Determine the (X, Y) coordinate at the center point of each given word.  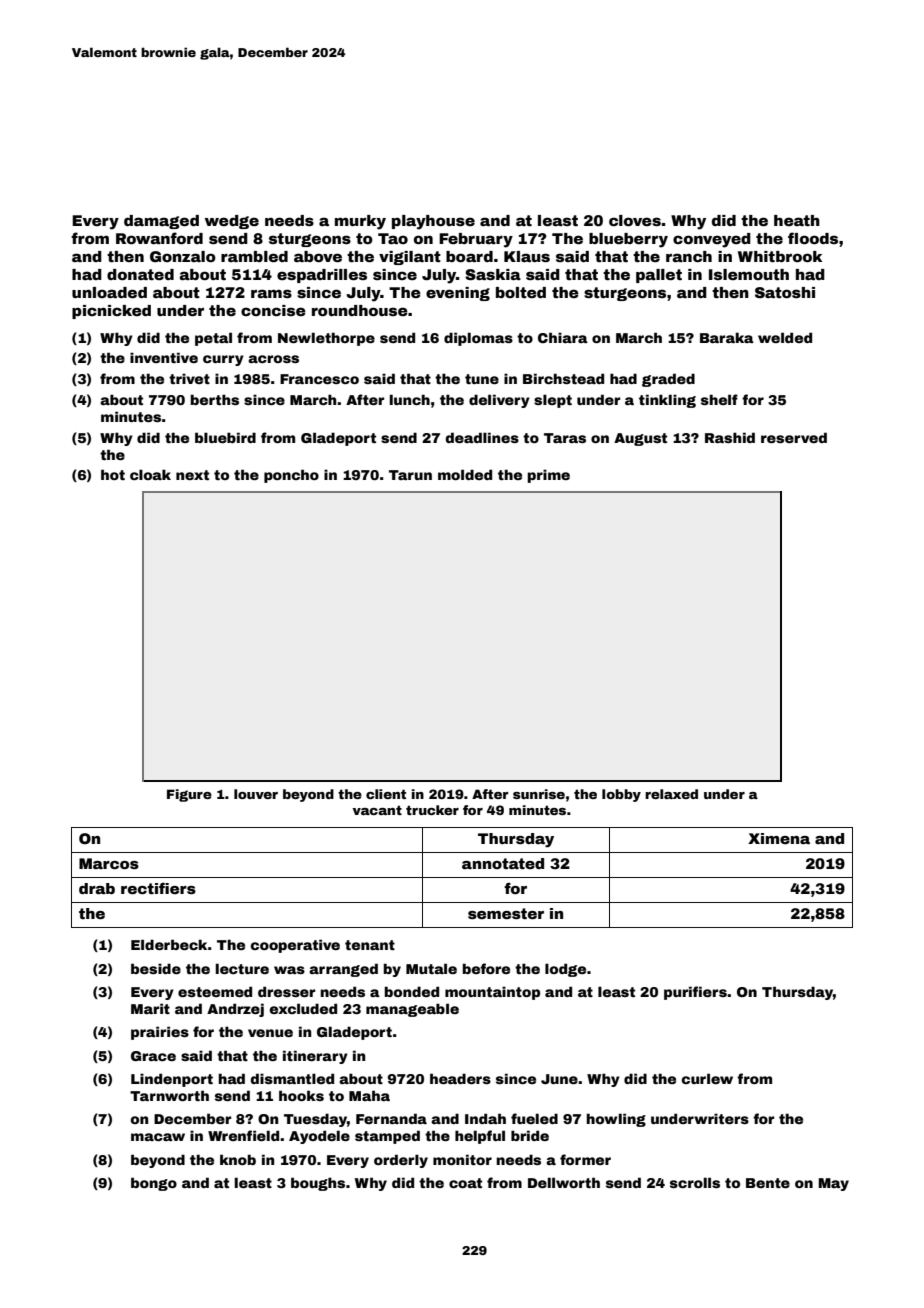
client (386, 794)
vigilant (410, 258)
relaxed (671, 794)
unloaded (109, 292)
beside (156, 968)
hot (113, 474)
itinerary (315, 1057)
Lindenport (172, 1080)
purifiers (695, 993)
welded (785, 337)
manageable (412, 1010)
